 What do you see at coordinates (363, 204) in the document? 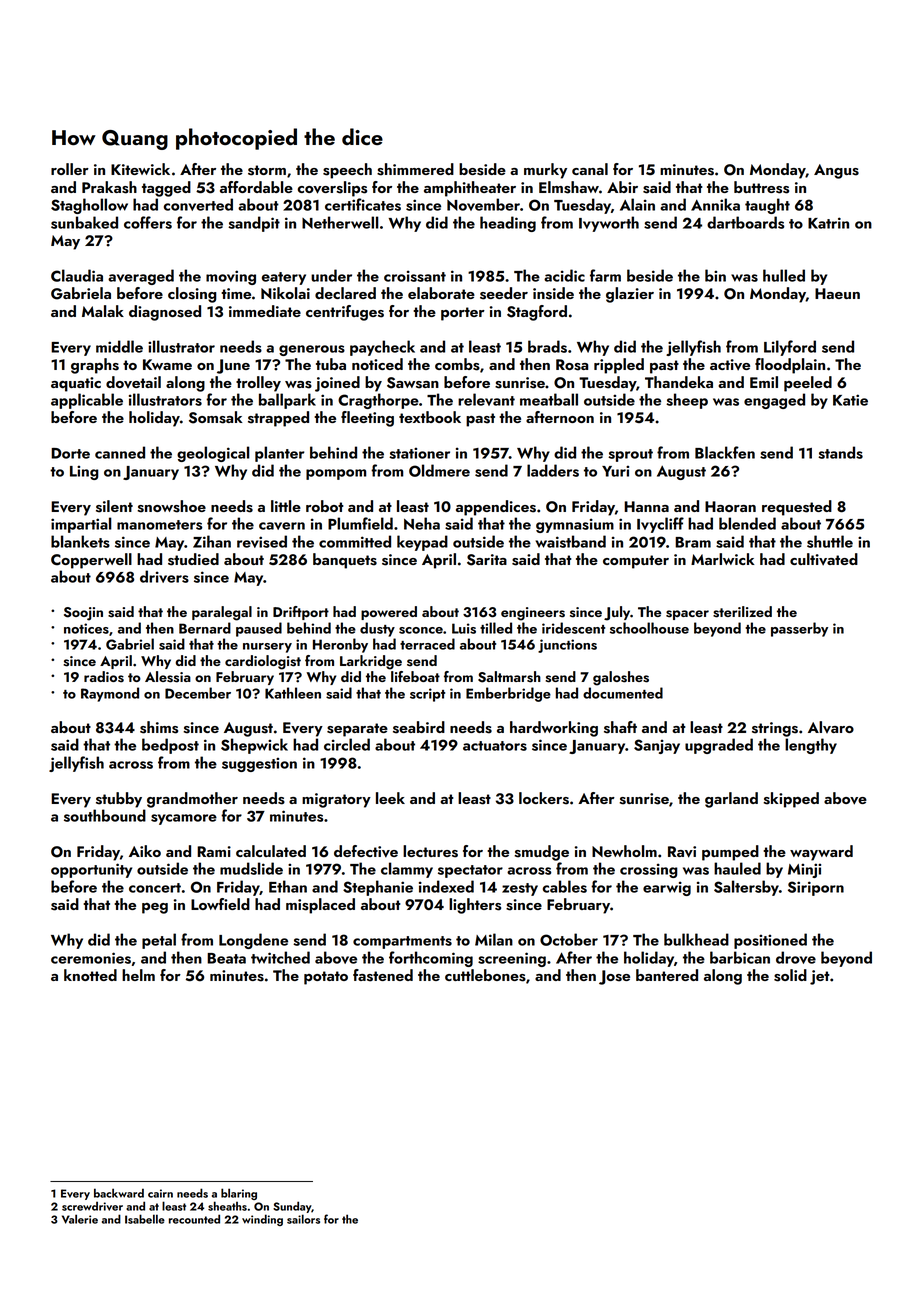
I see `certificates` at bounding box center [363, 204].
